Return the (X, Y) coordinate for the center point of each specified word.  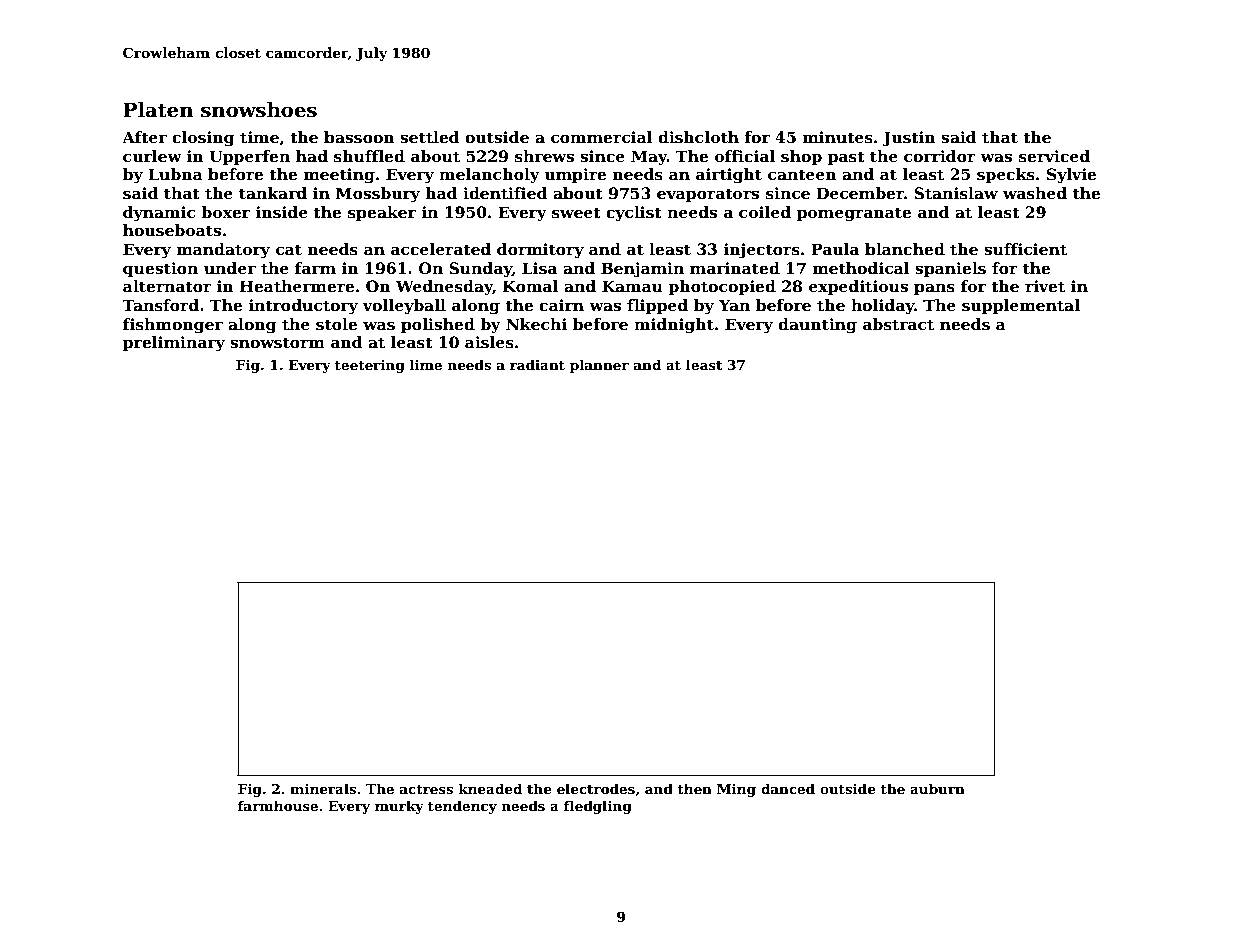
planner (599, 366)
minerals (323, 788)
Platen (158, 110)
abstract (898, 324)
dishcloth (698, 137)
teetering (370, 366)
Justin (909, 138)
